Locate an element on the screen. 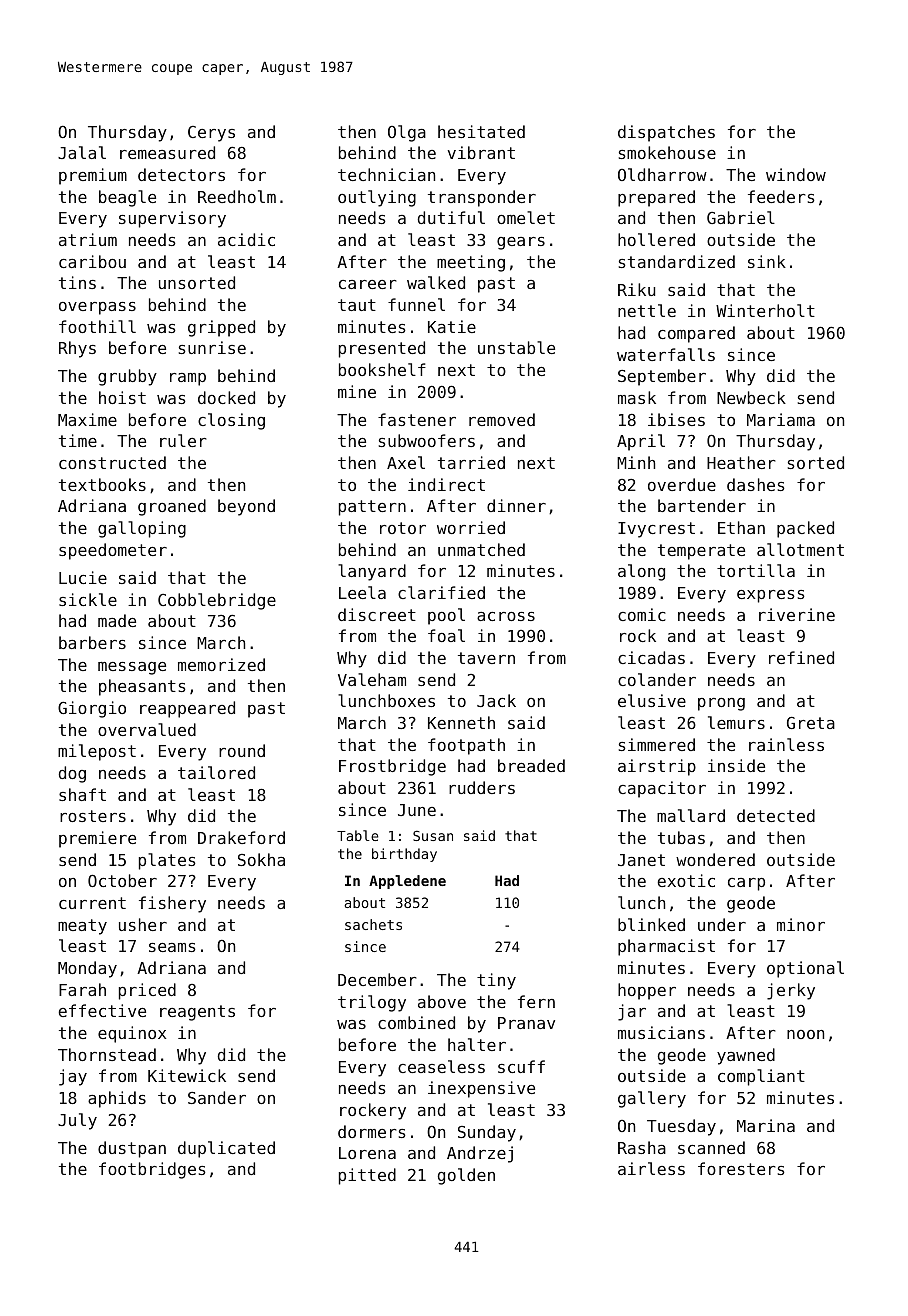  fern is located at coordinates (536, 1001).
